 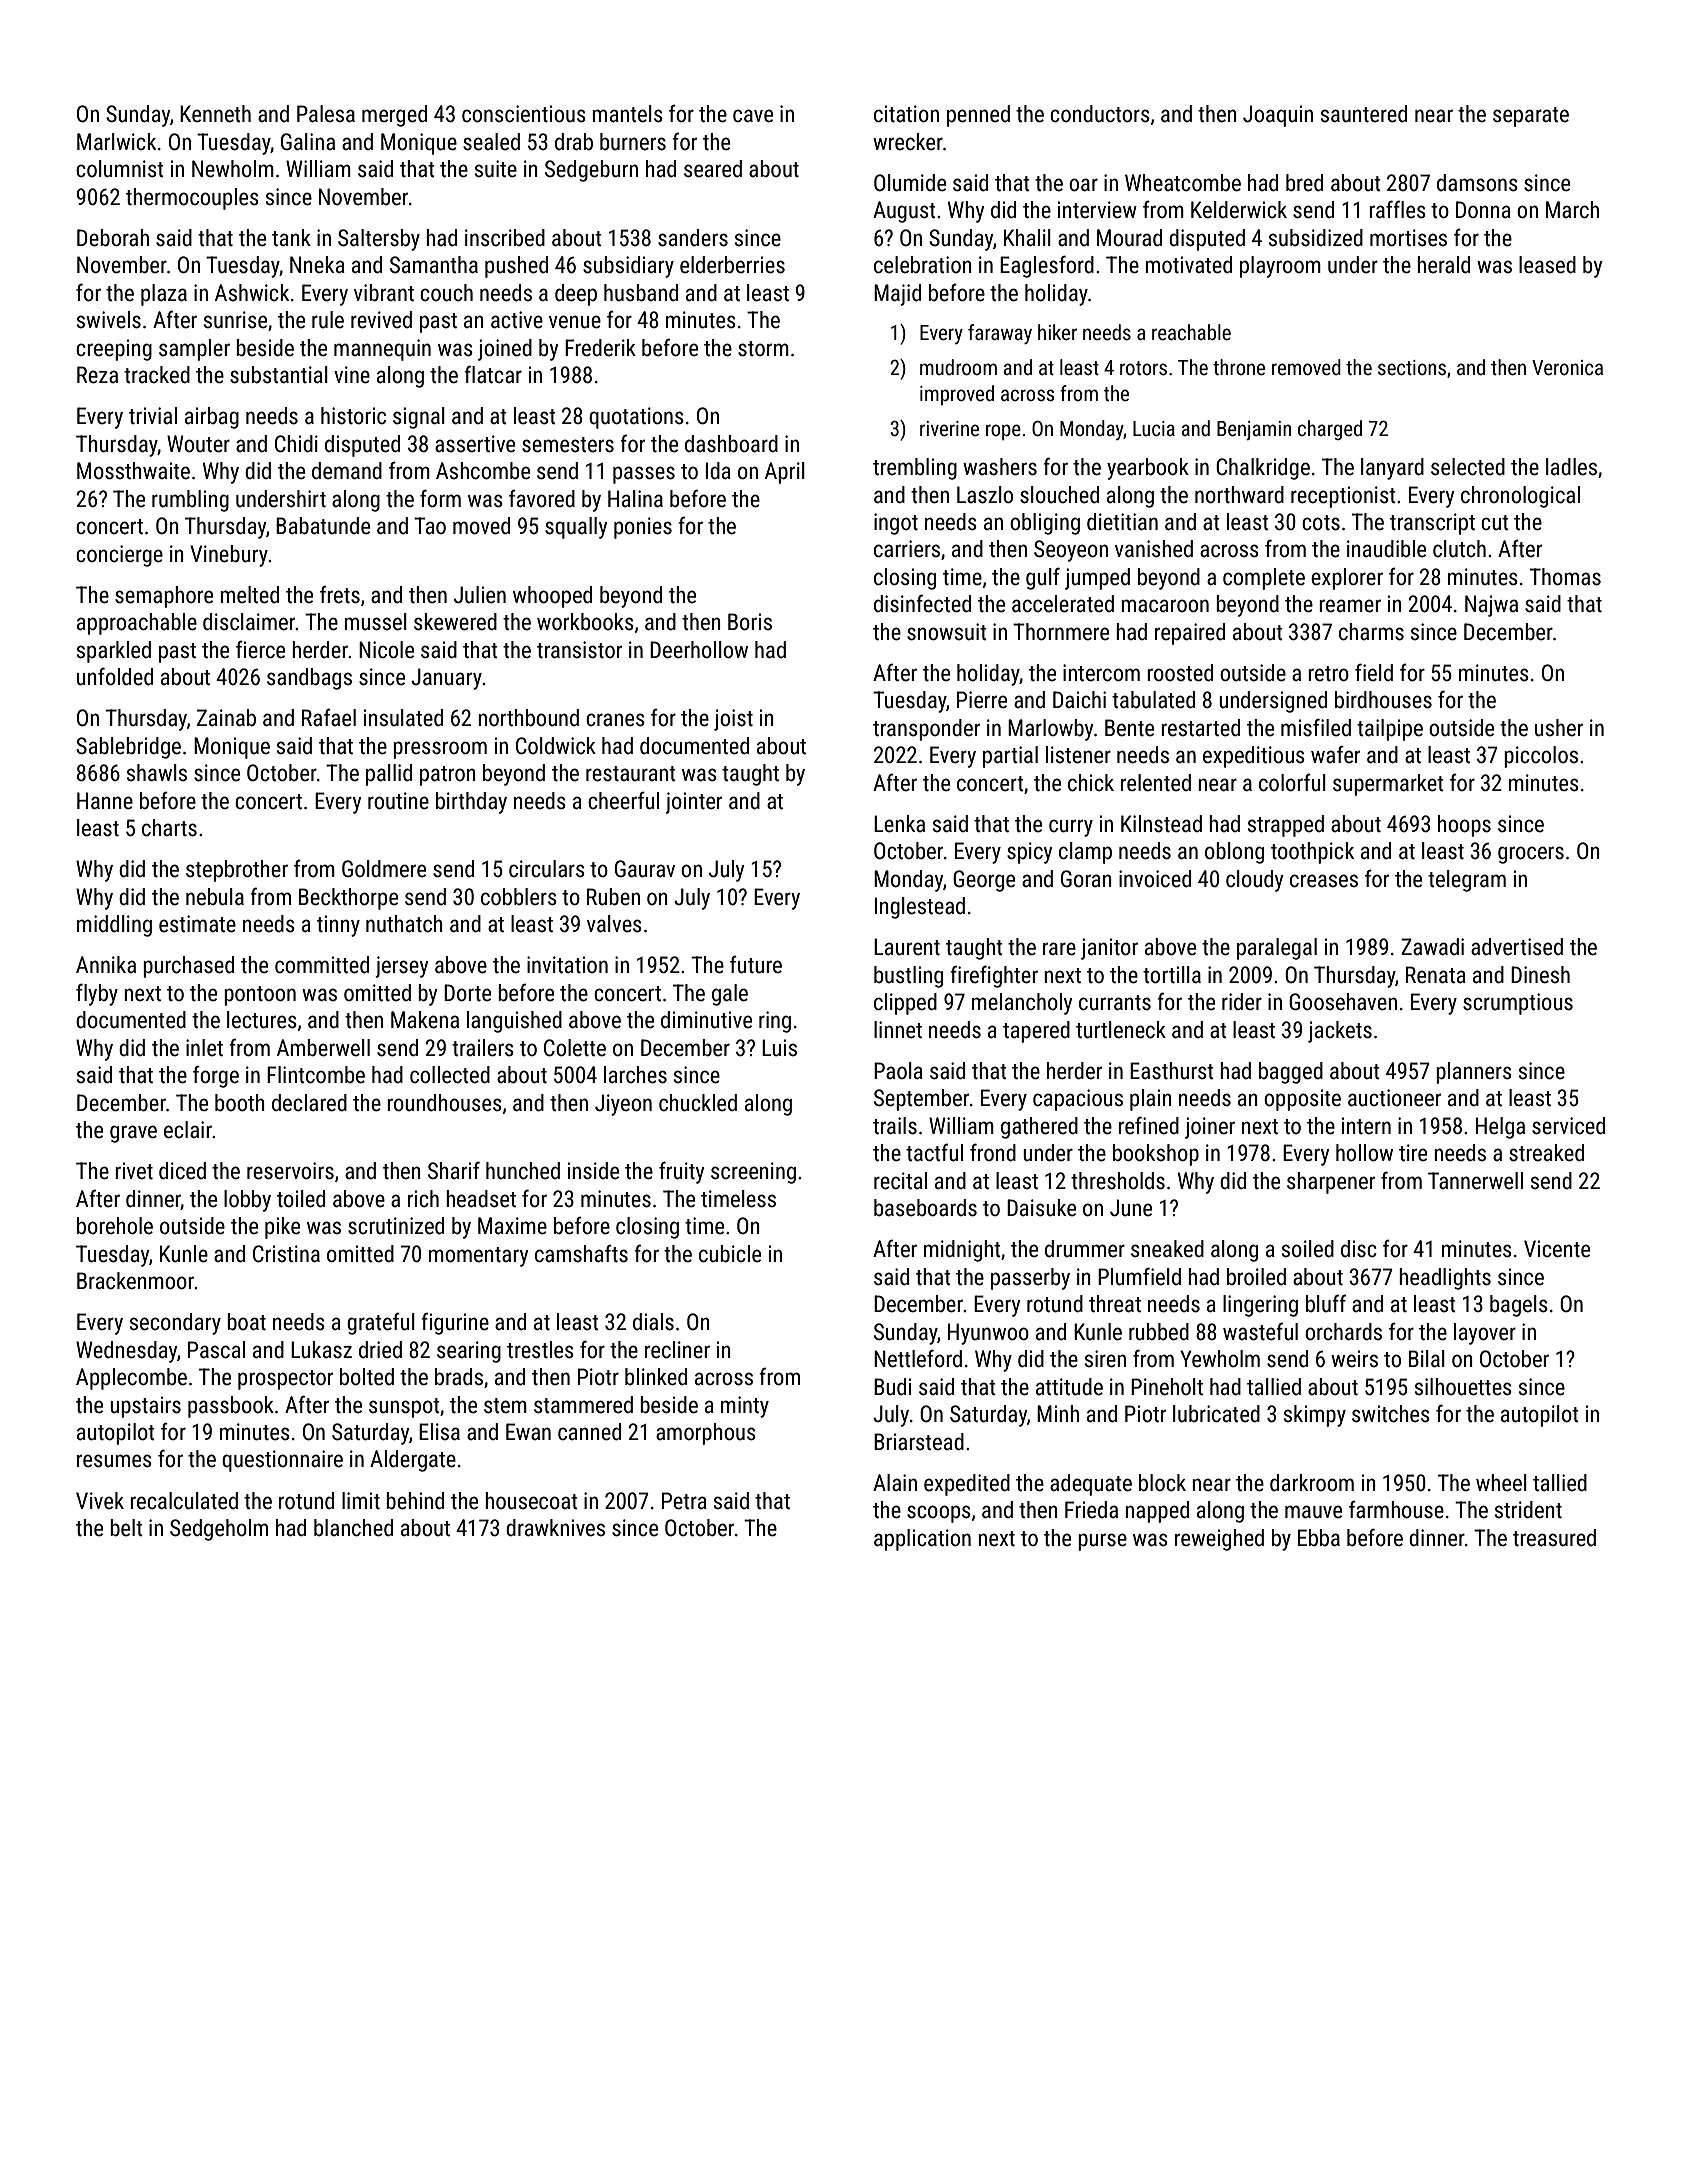 I want to click on Kenneth, so click(x=215, y=114).
